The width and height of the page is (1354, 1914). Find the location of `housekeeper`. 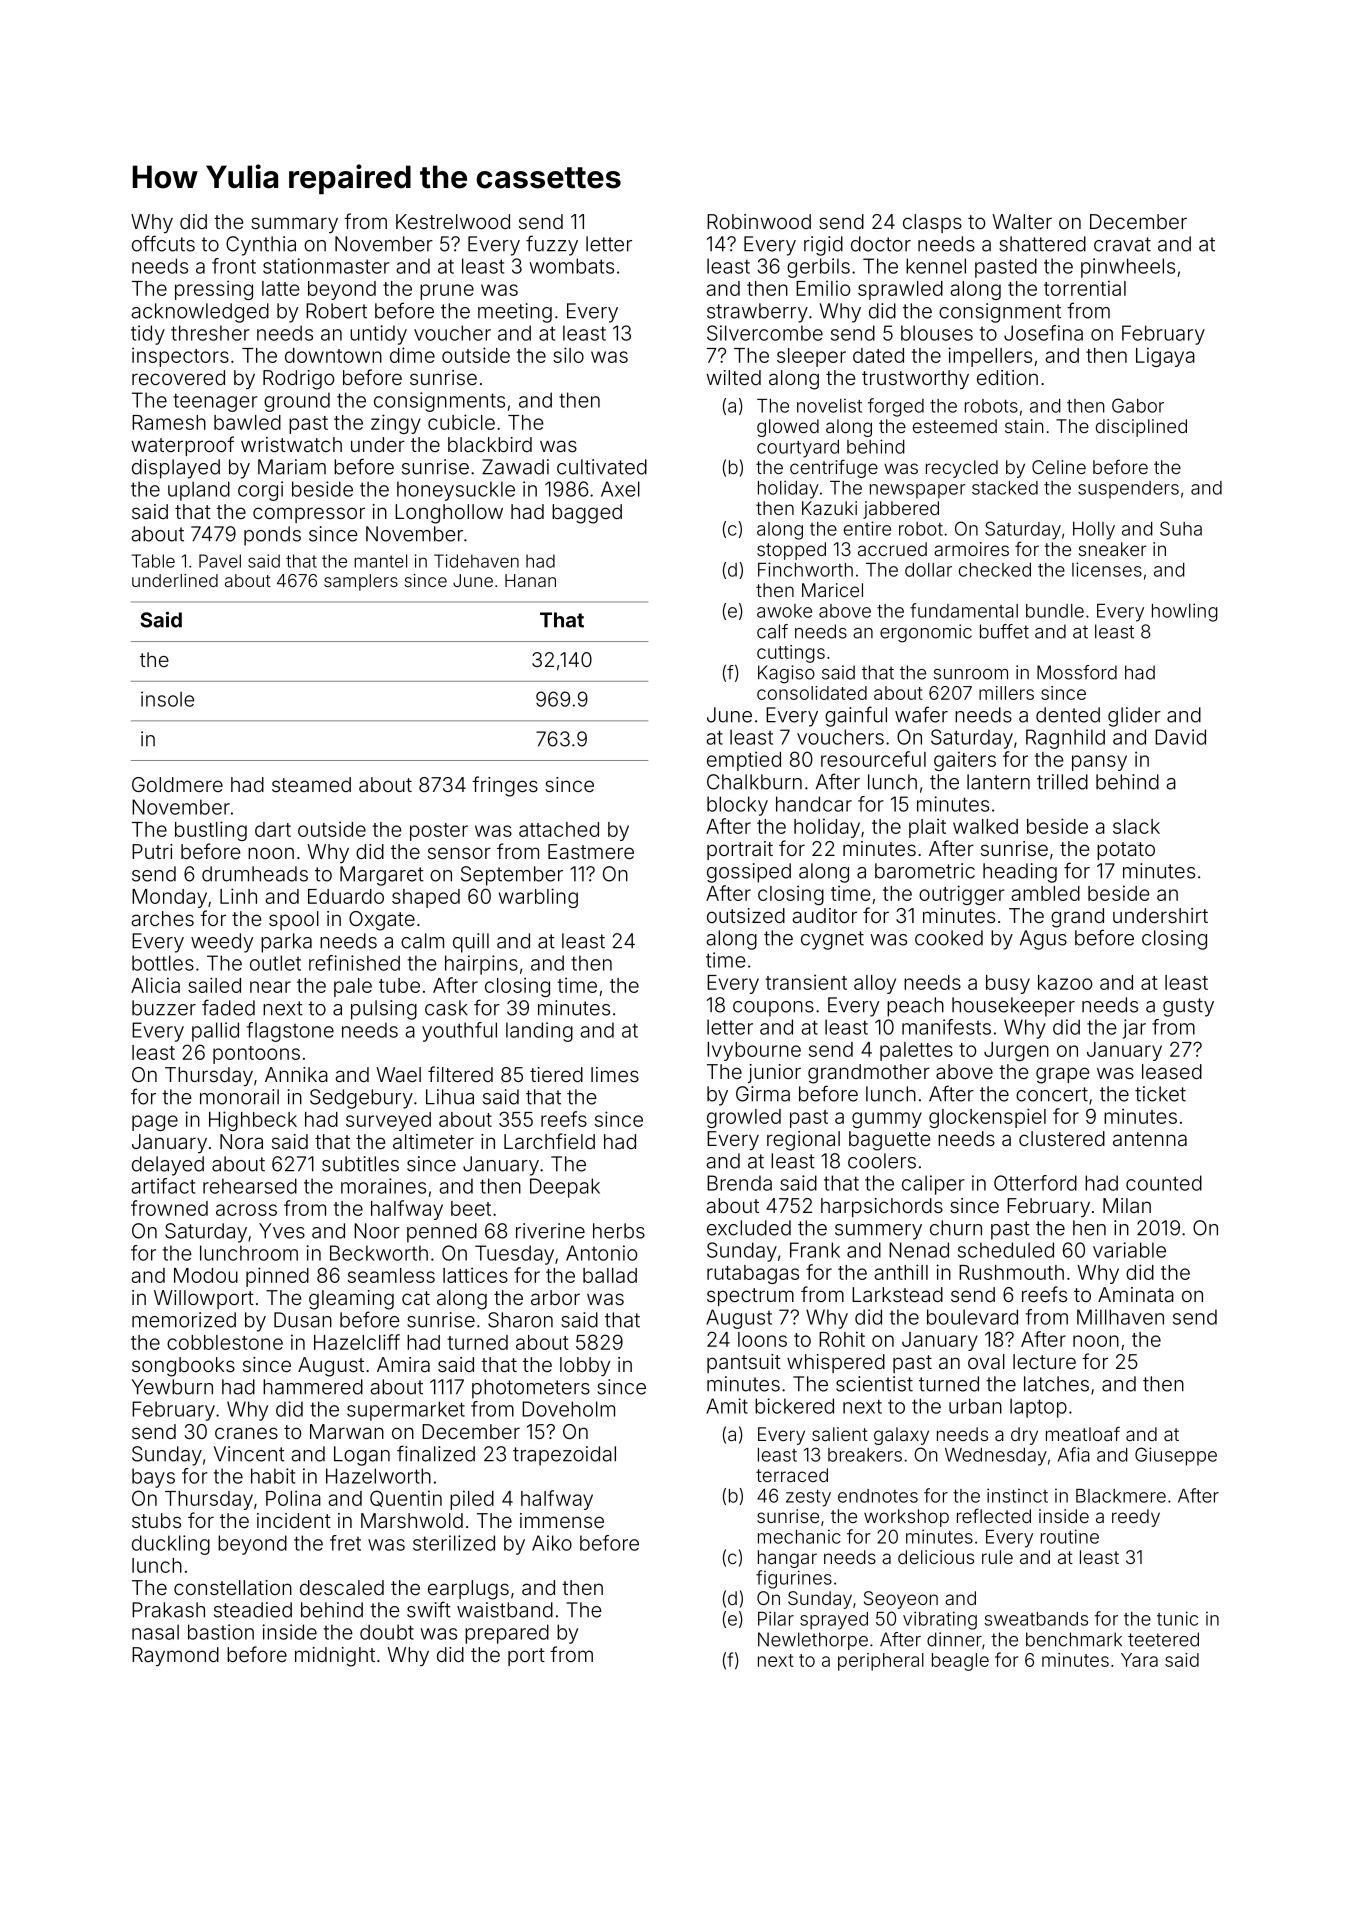

housekeeper is located at coordinates (1013, 1007).
